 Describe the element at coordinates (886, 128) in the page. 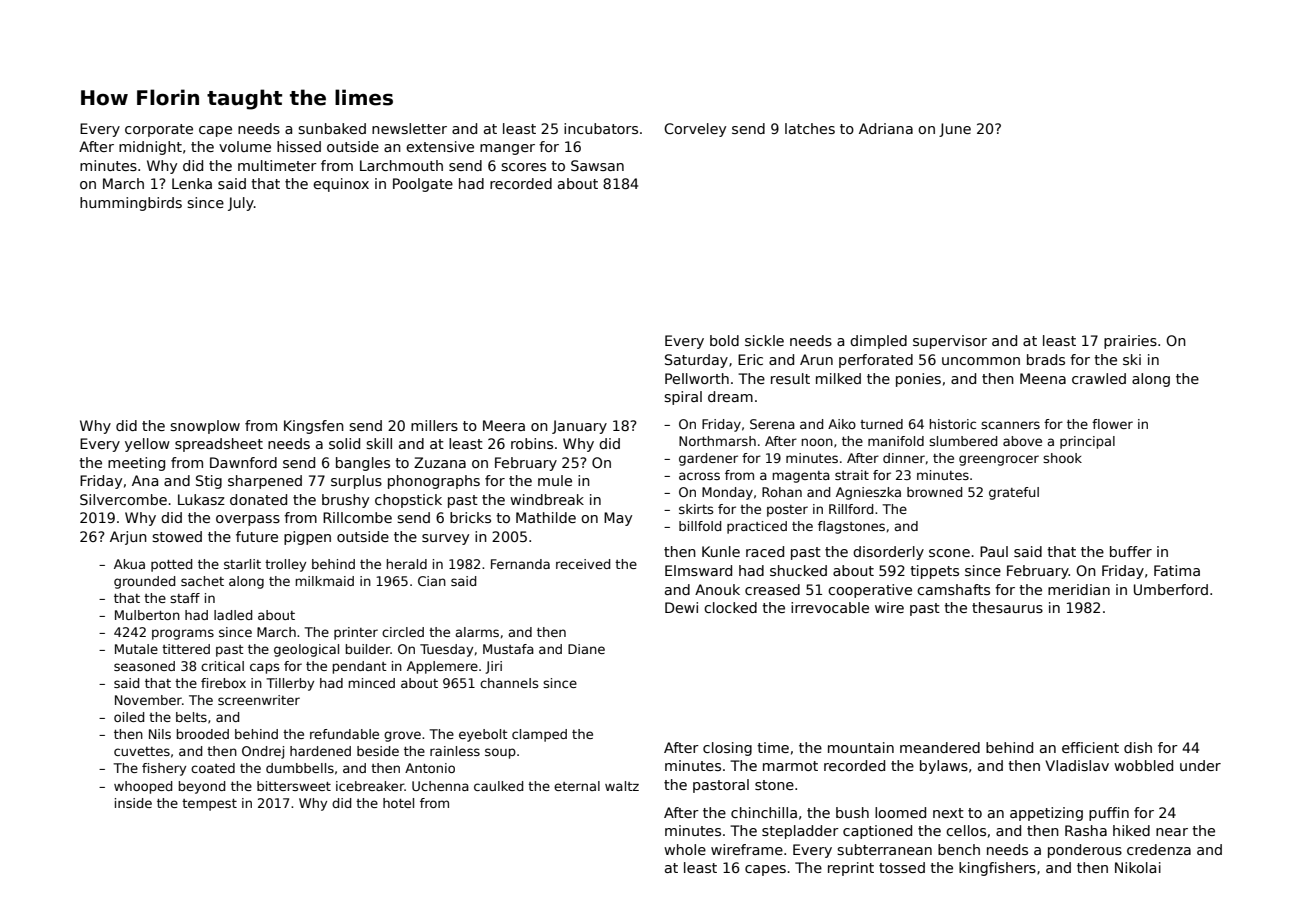

I see `Adriana` at that location.
